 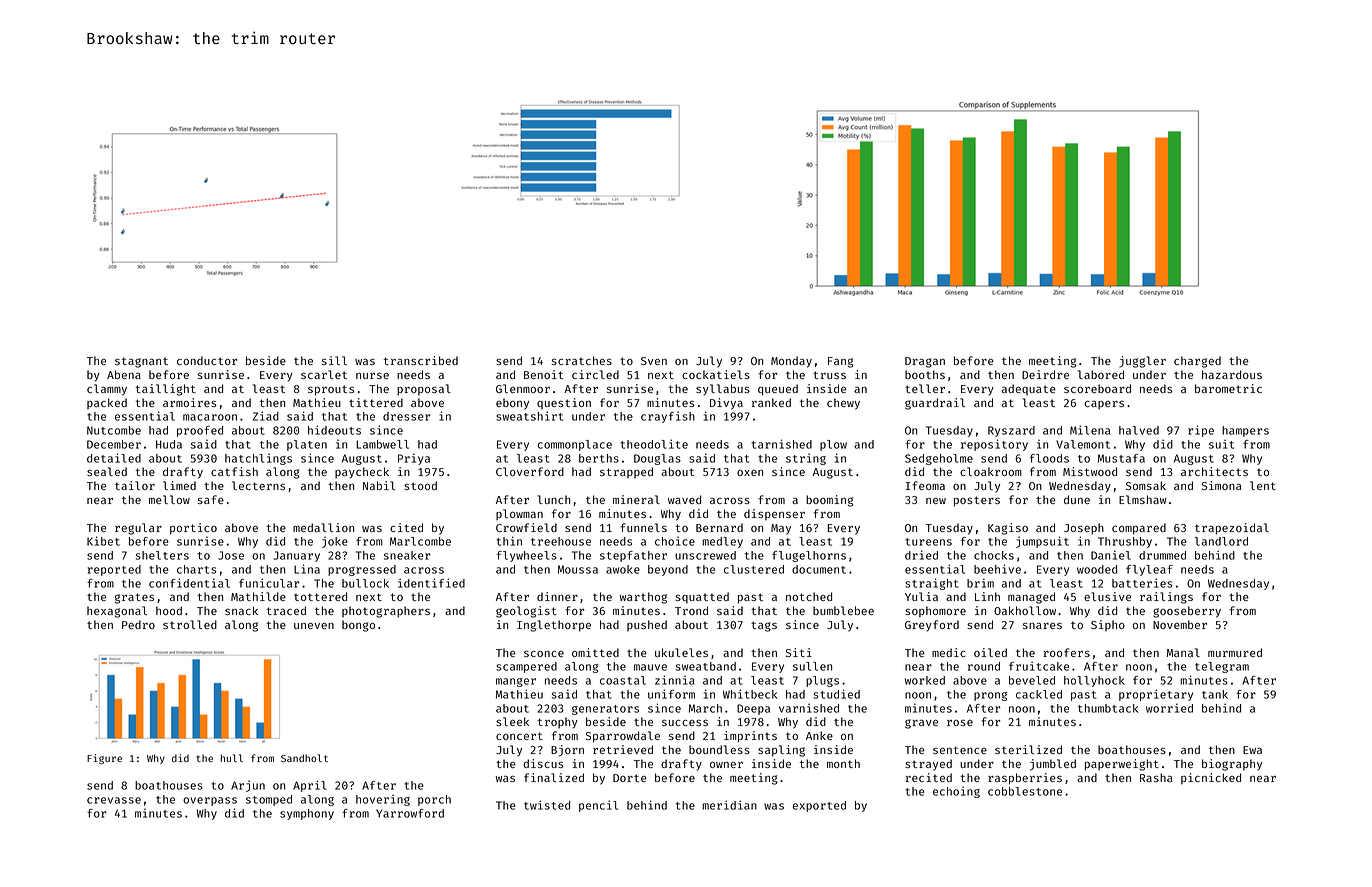 I want to click on overpass, so click(x=210, y=801).
